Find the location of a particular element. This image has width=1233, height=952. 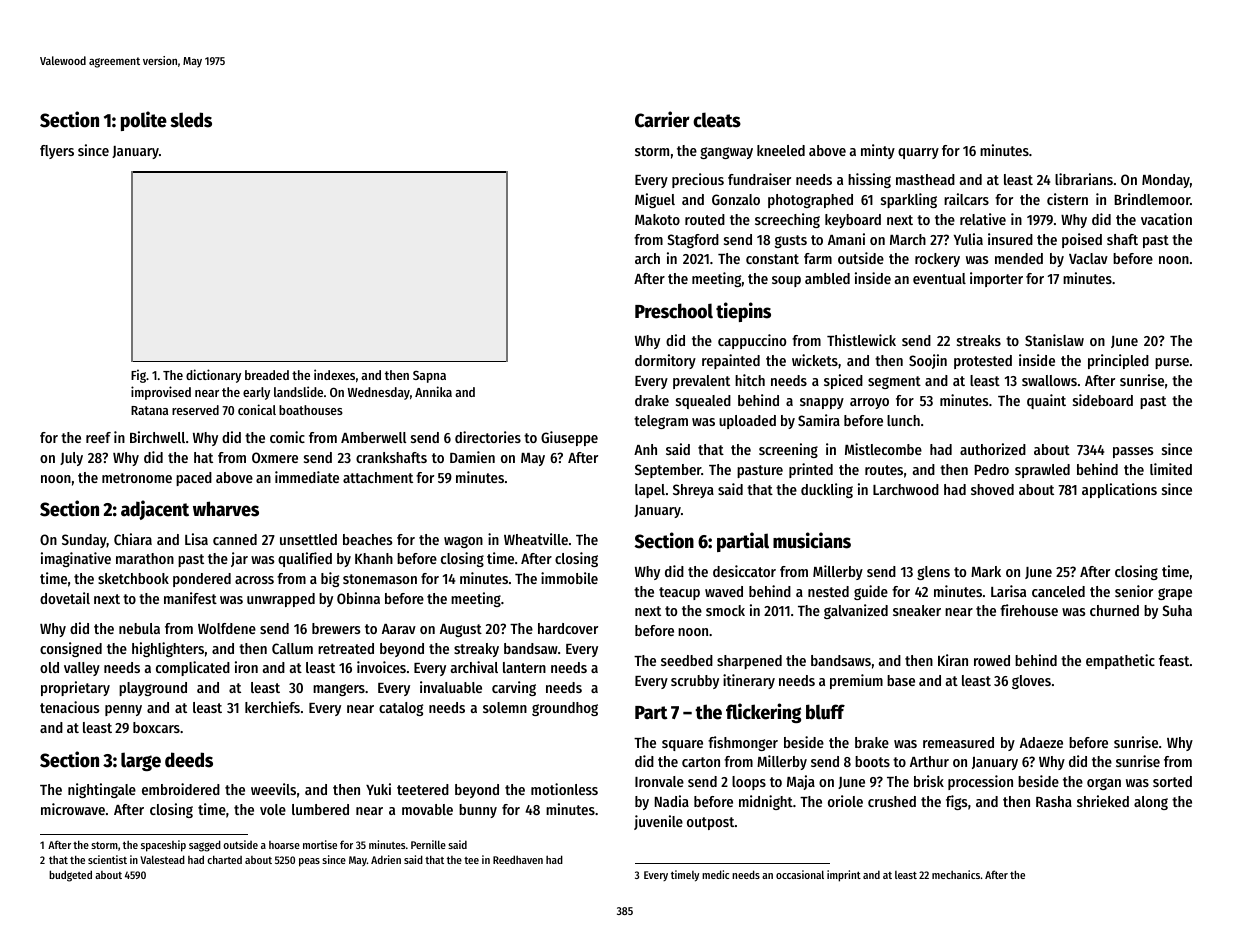

Sunday is located at coordinates (84, 541).
